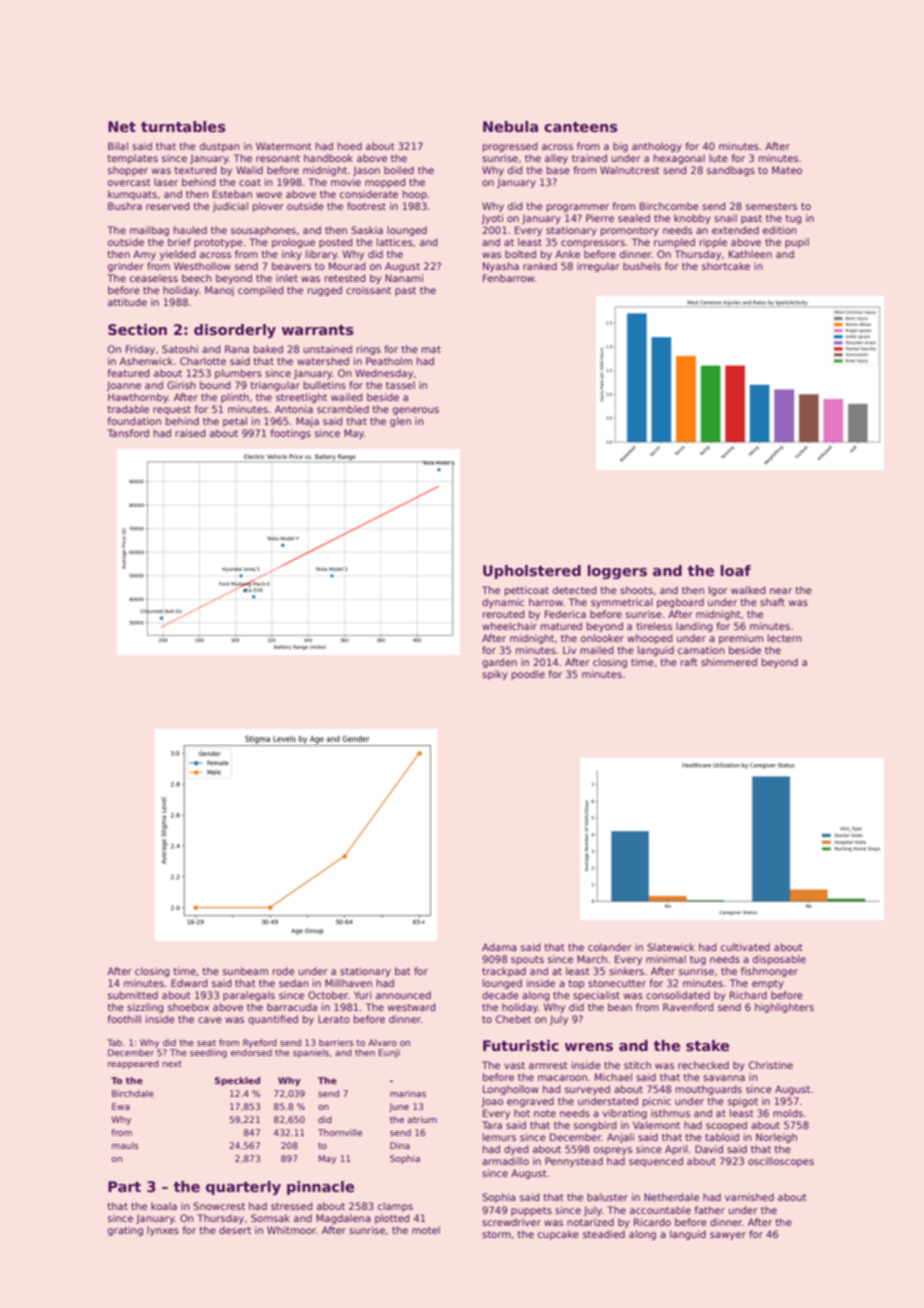  I want to click on garden, so click(499, 663).
